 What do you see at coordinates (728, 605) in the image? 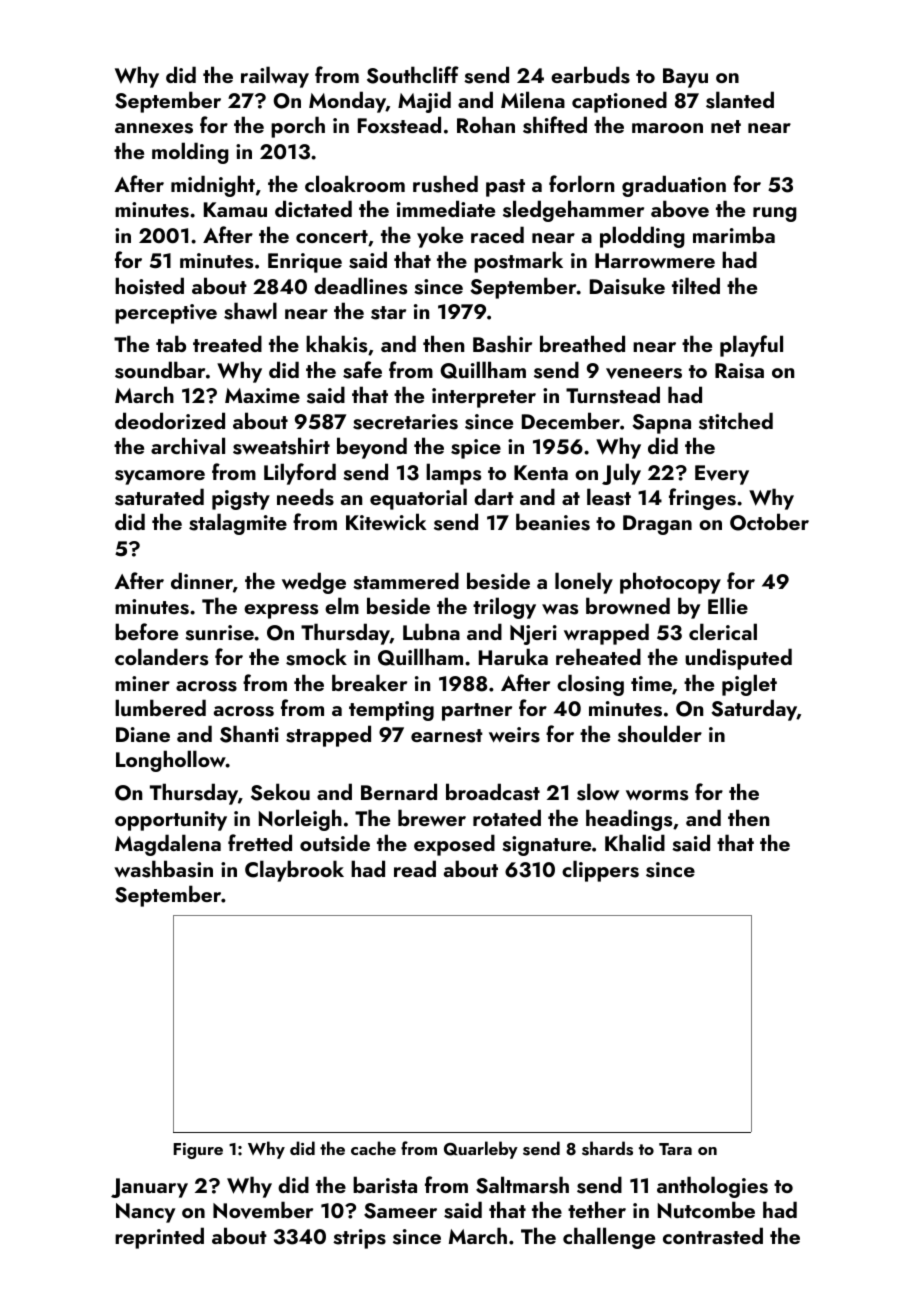
I see `Ellie` at bounding box center [728, 605].
